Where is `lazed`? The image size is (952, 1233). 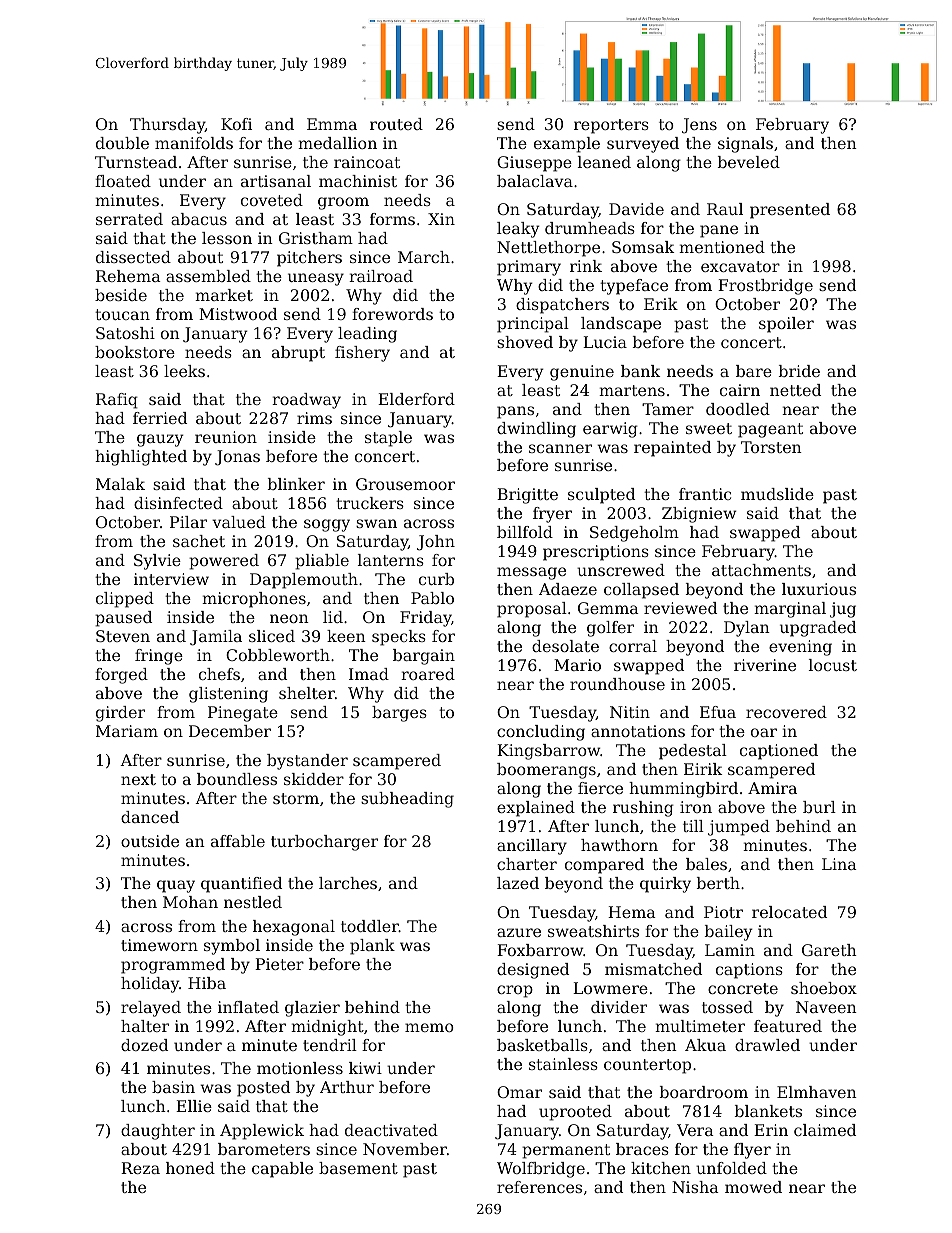 lazed is located at coordinates (518, 883).
